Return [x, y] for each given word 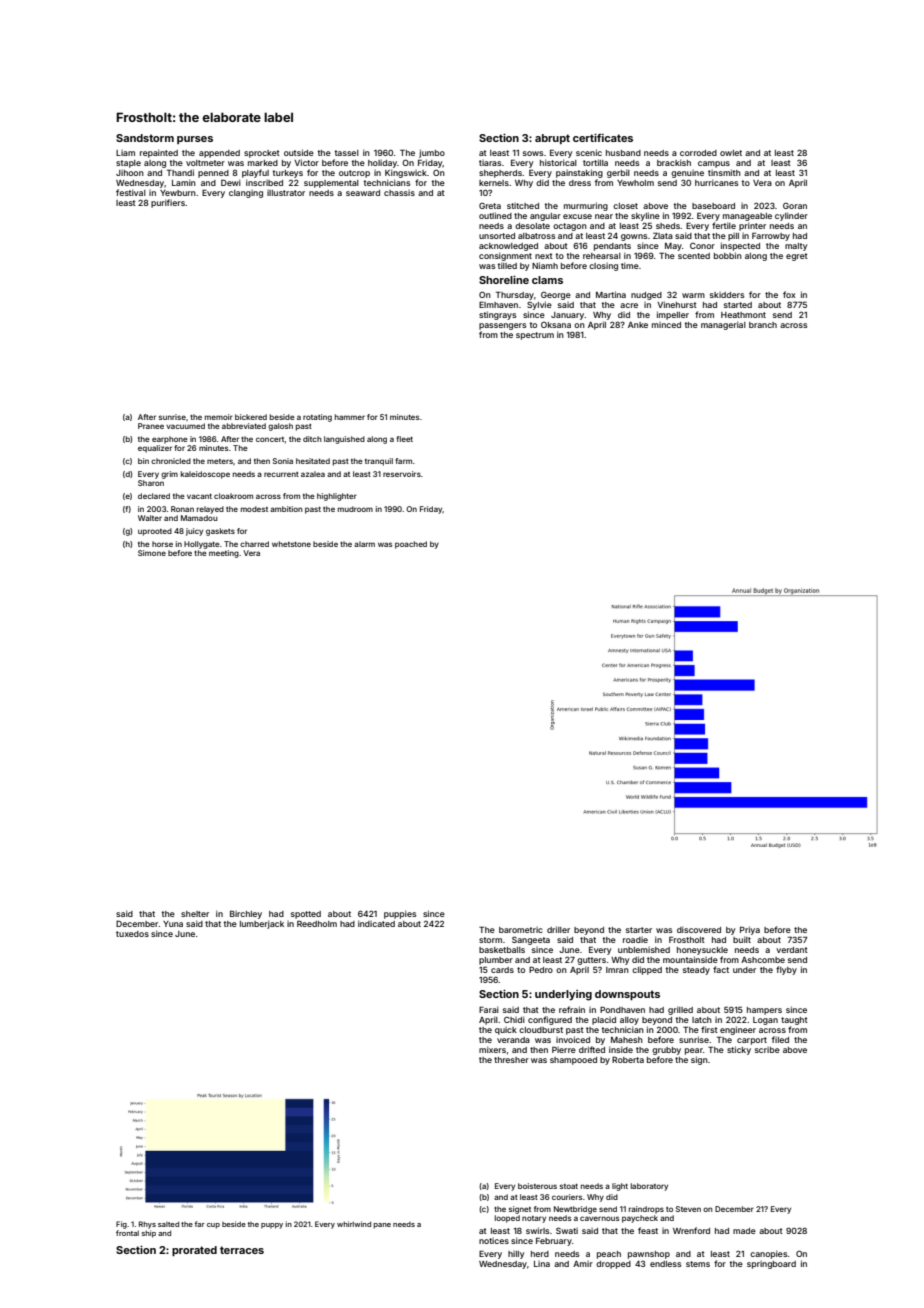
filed [780, 1039]
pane [382, 1226]
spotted [306, 915]
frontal [127, 1233]
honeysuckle [702, 951]
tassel [347, 153]
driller [558, 929]
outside [299, 152]
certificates [603, 138]
